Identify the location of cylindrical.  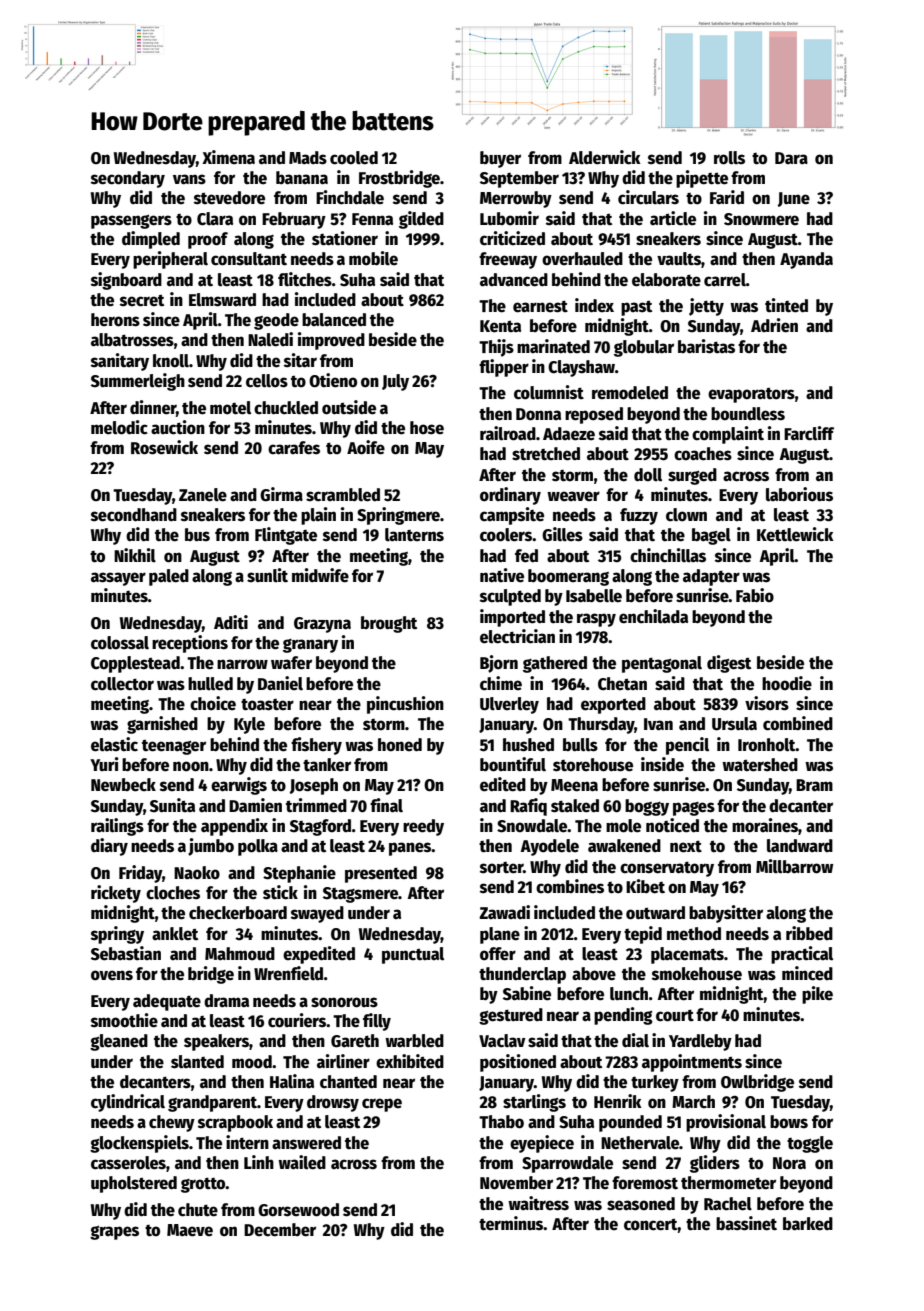
(128, 1103).
